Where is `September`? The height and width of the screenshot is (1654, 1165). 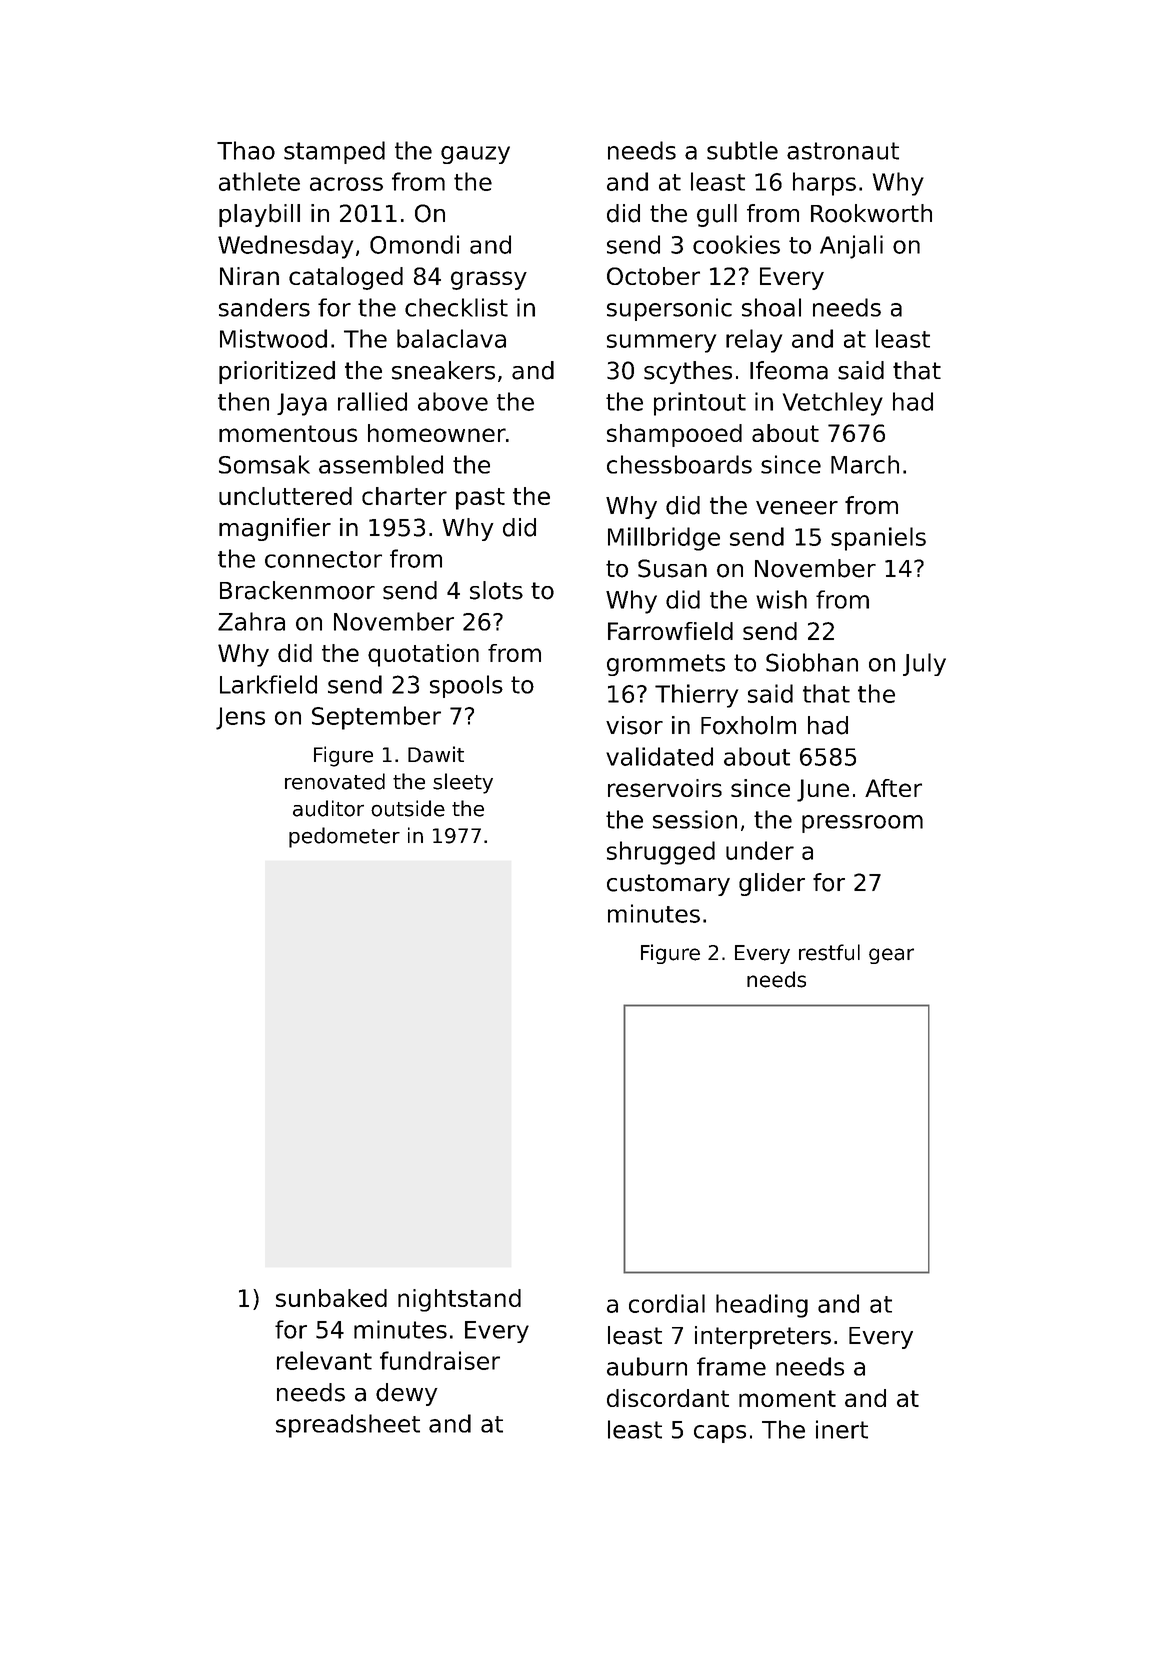 September is located at coordinates (376, 718).
